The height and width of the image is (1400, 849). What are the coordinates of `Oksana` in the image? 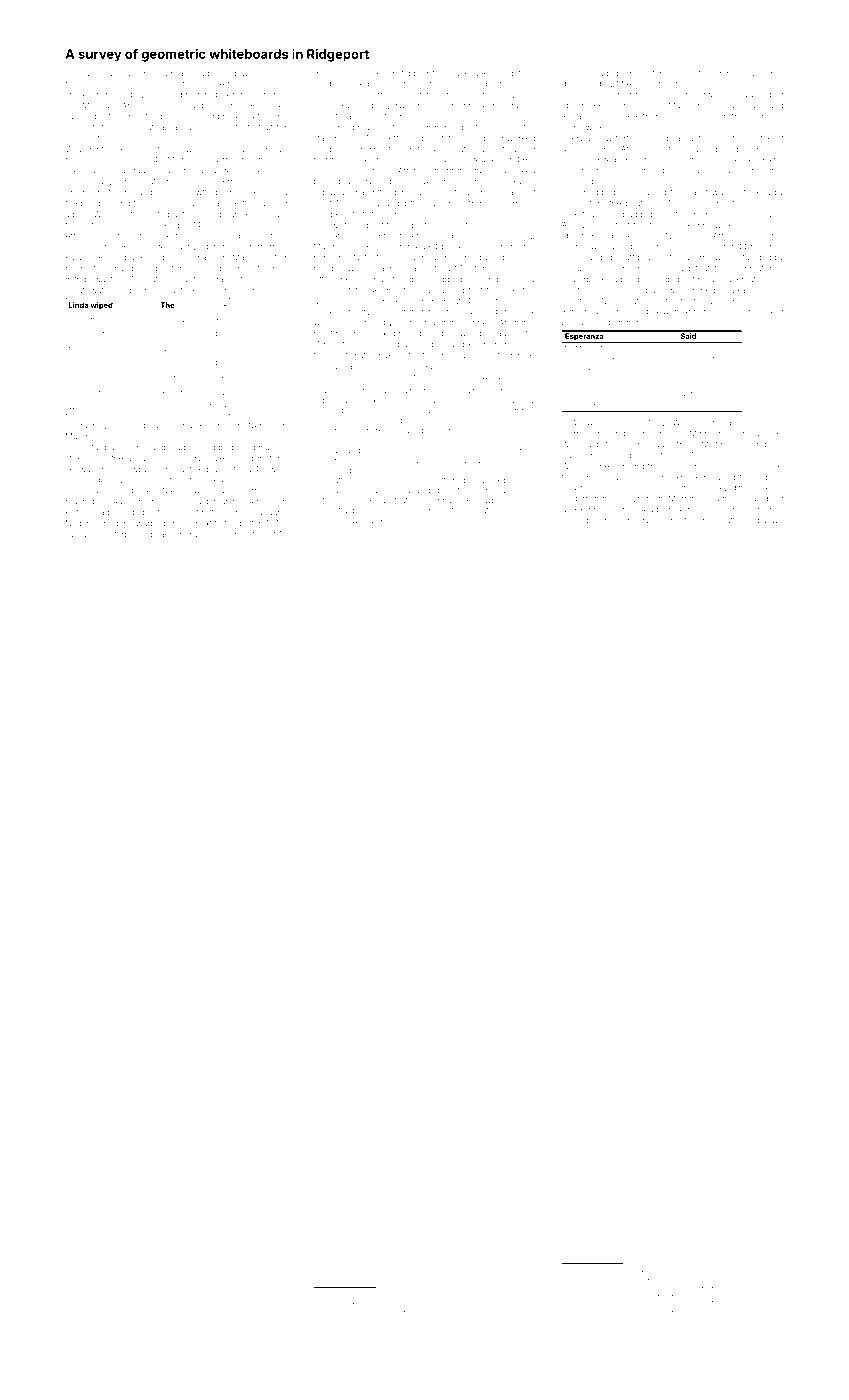 It's located at (409, 1310).
